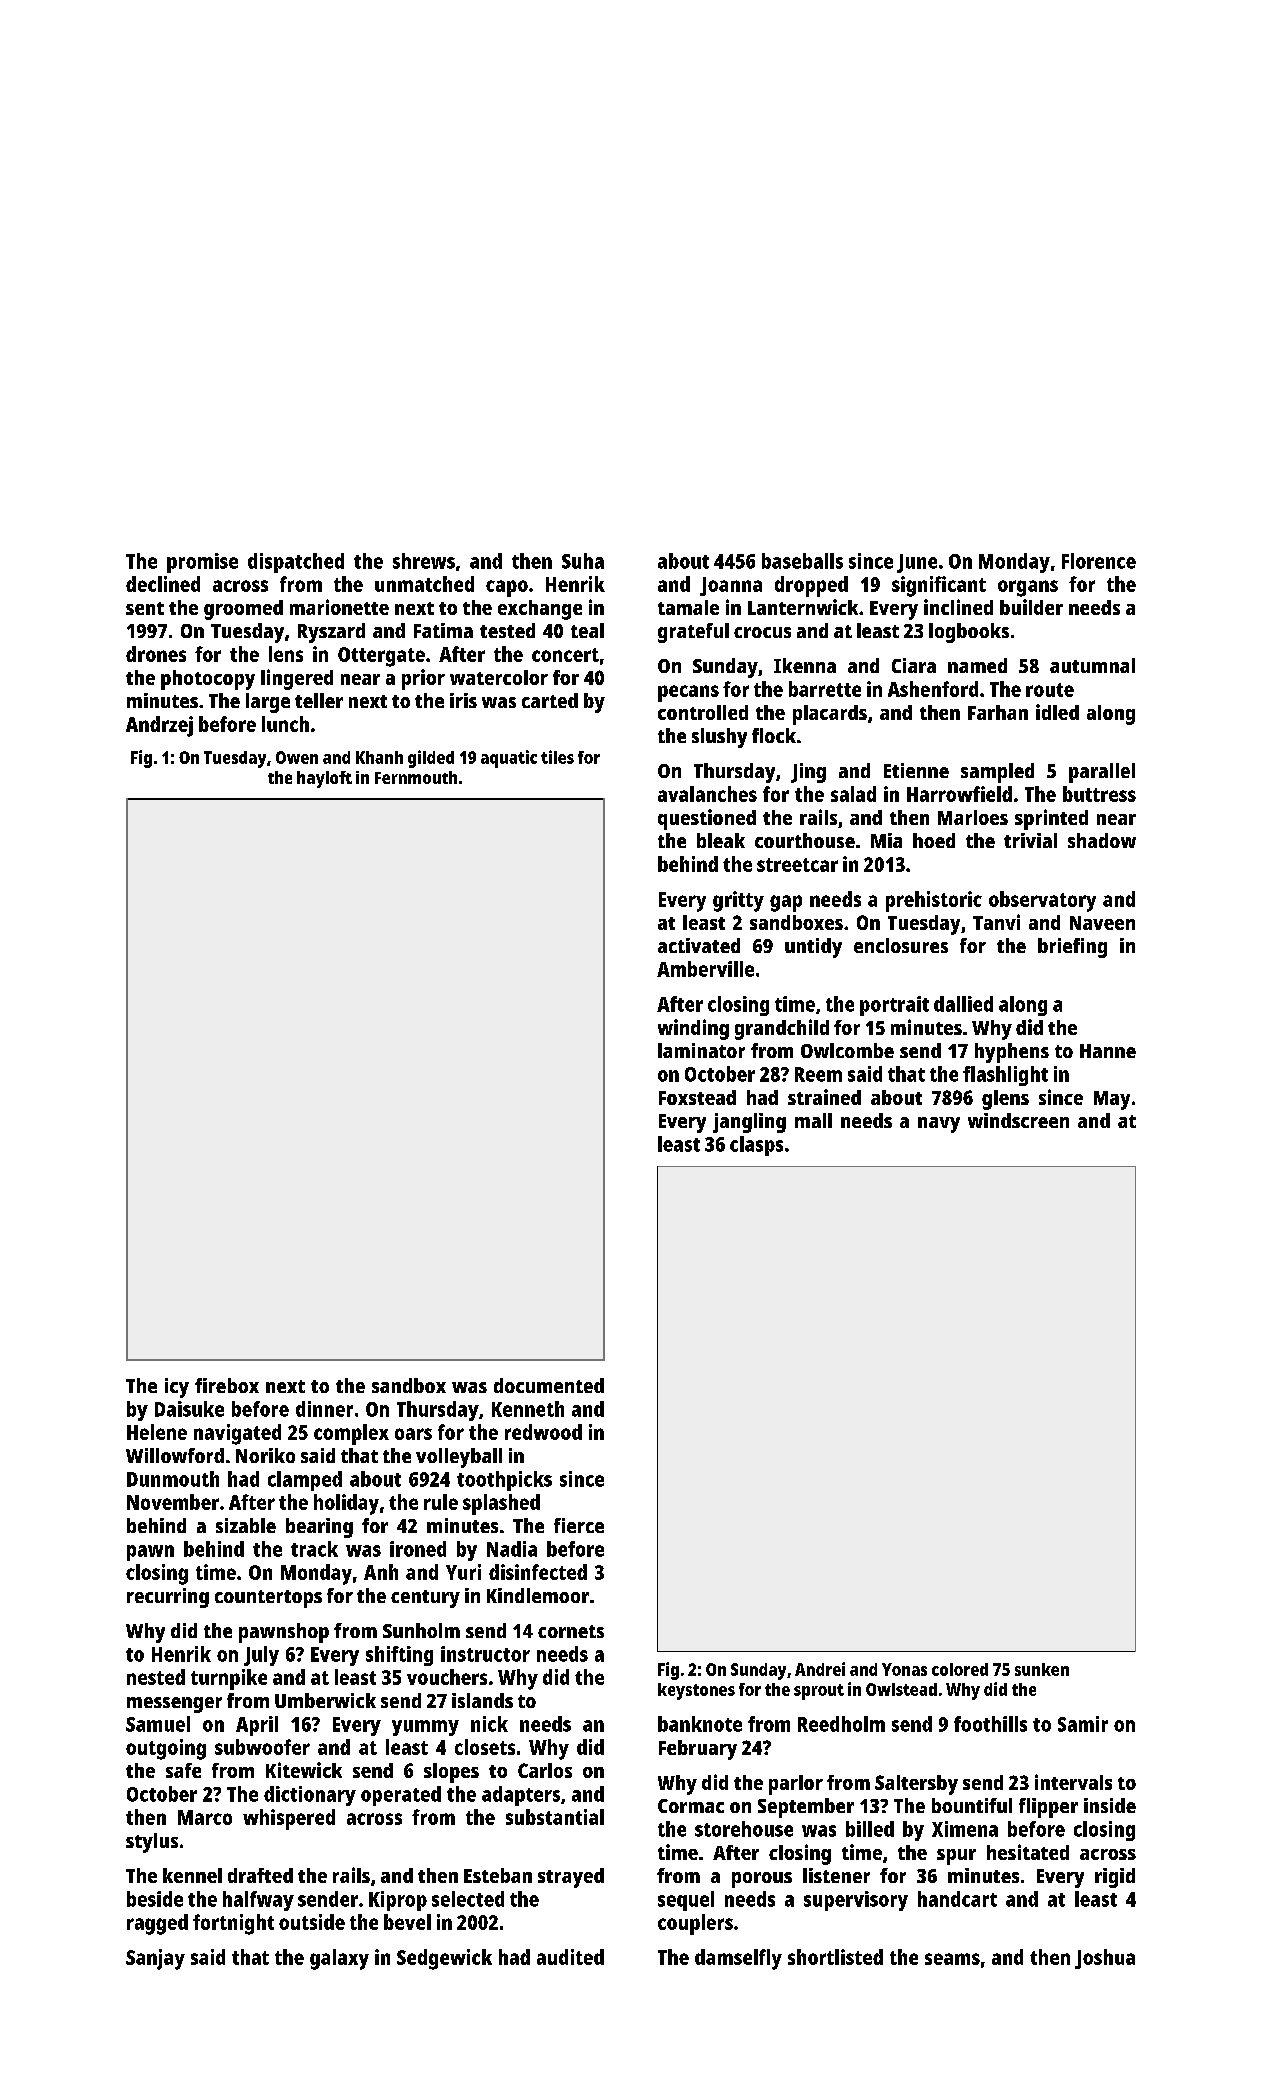 The image size is (1262, 2079). What do you see at coordinates (339, 1959) in the screenshot?
I see `galaxy` at bounding box center [339, 1959].
